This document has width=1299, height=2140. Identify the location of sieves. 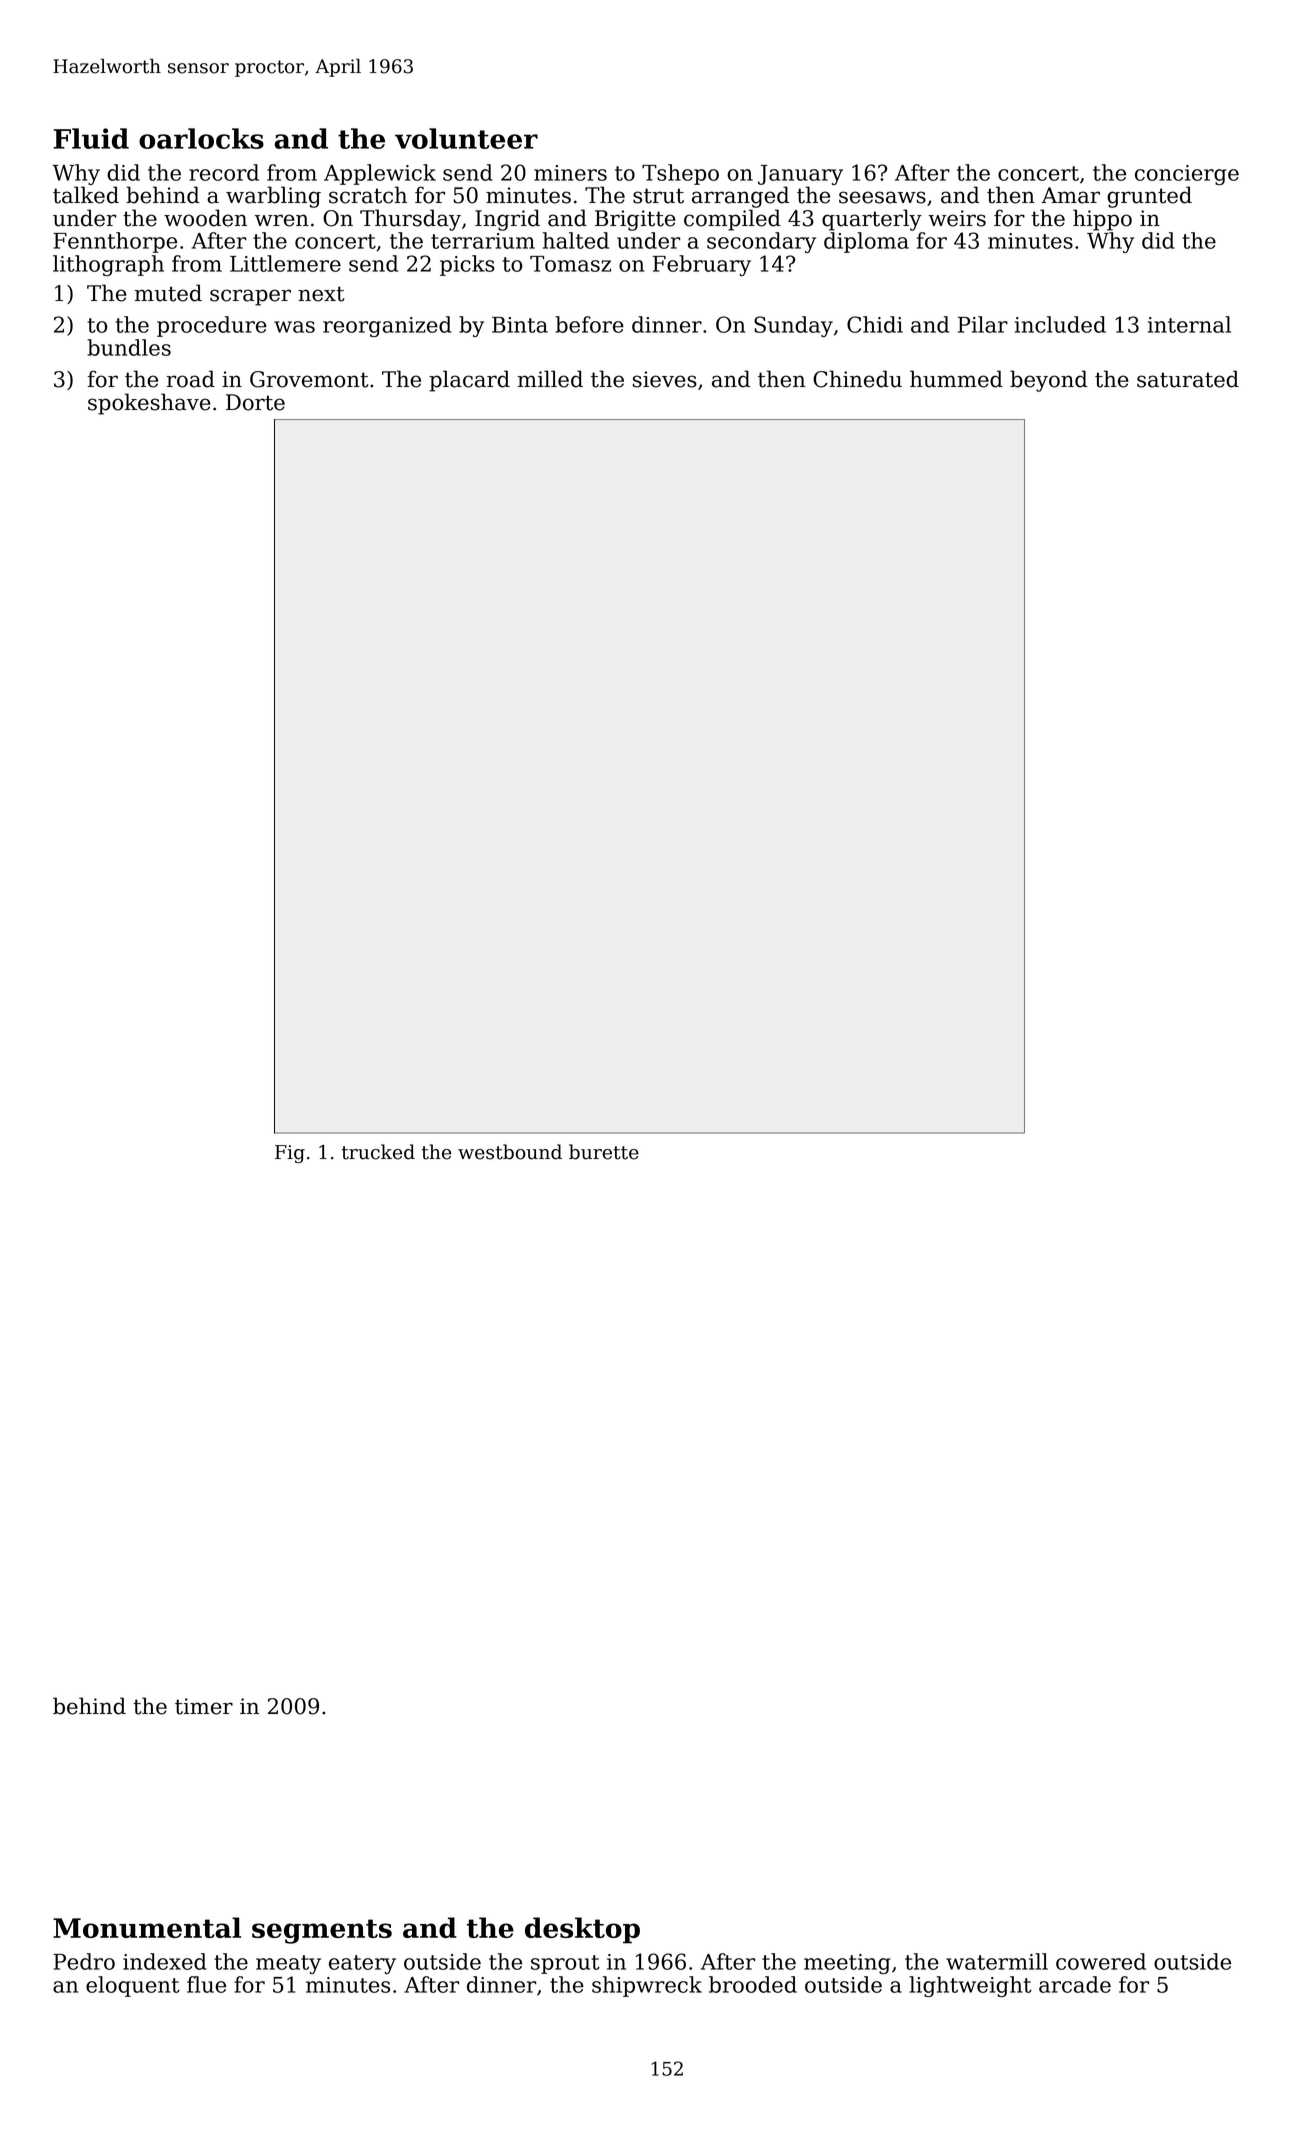
(665, 379).
